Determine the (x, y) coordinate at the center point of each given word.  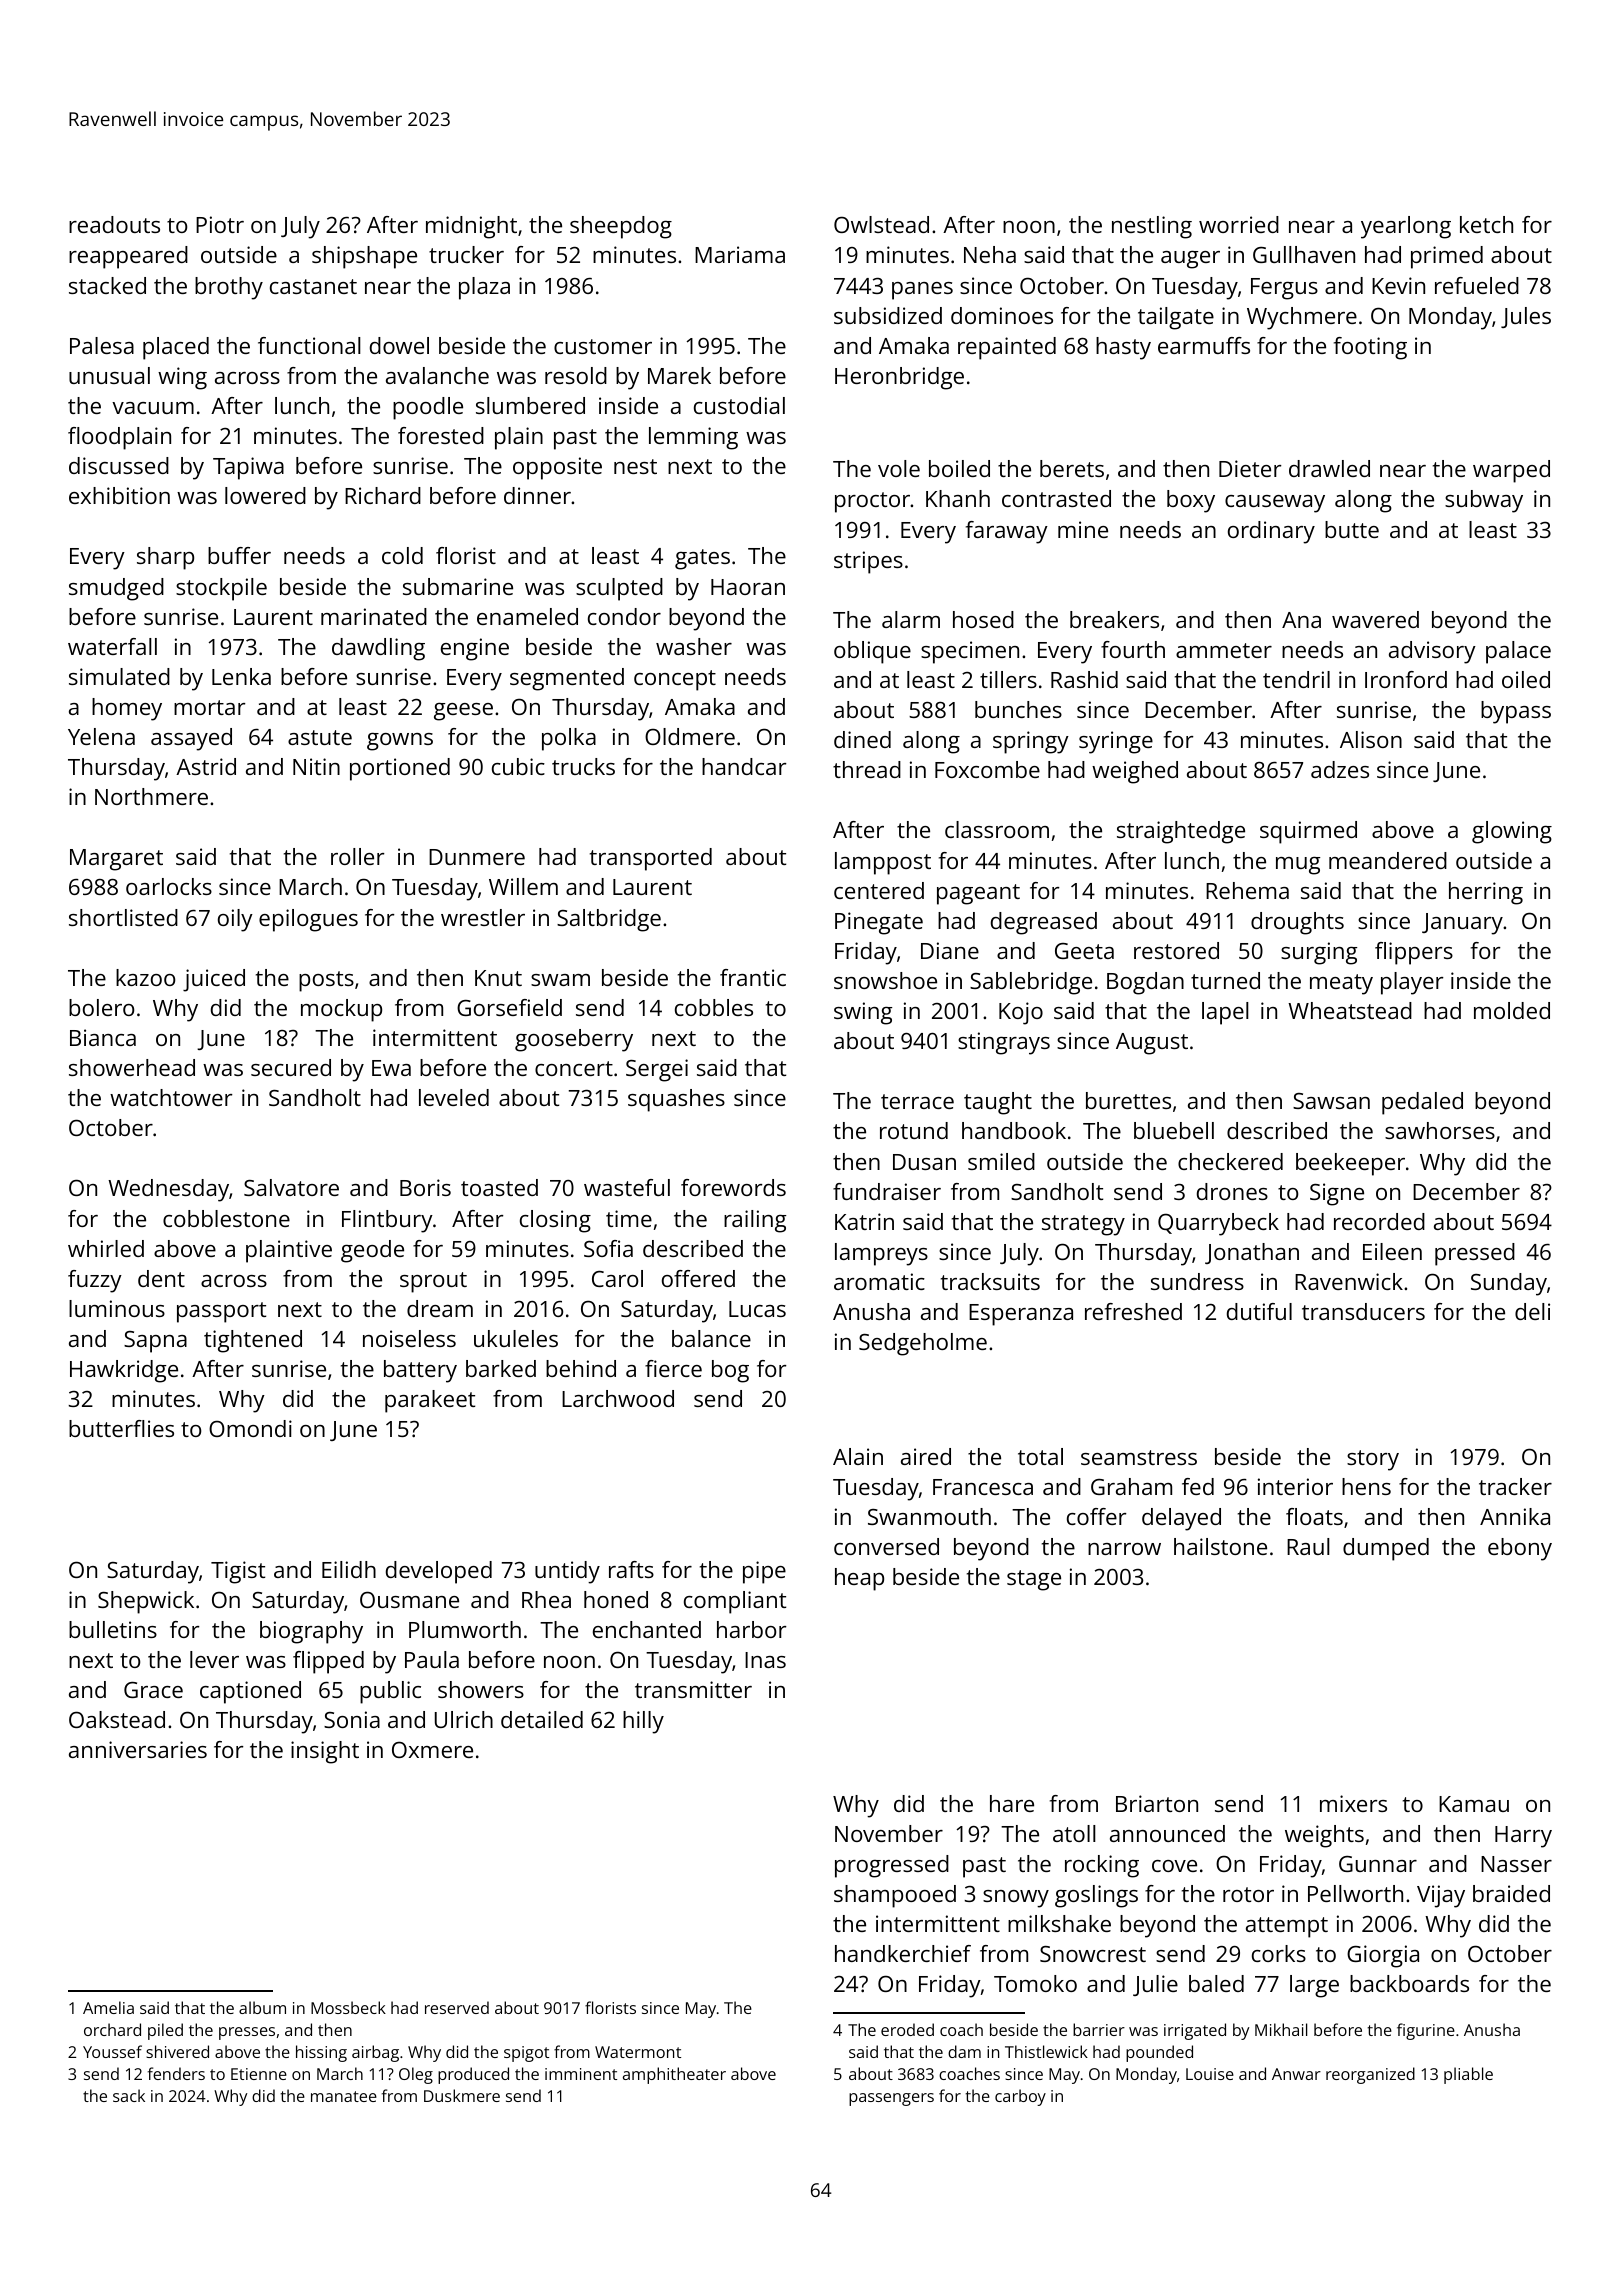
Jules (1526, 317)
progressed (892, 1866)
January (1462, 924)
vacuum (153, 408)
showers (481, 1689)
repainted (1007, 348)
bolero (101, 1007)
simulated (119, 676)
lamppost (883, 863)
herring (1486, 893)
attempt (1287, 1927)
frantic (753, 977)
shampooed (895, 1896)
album (262, 2007)
